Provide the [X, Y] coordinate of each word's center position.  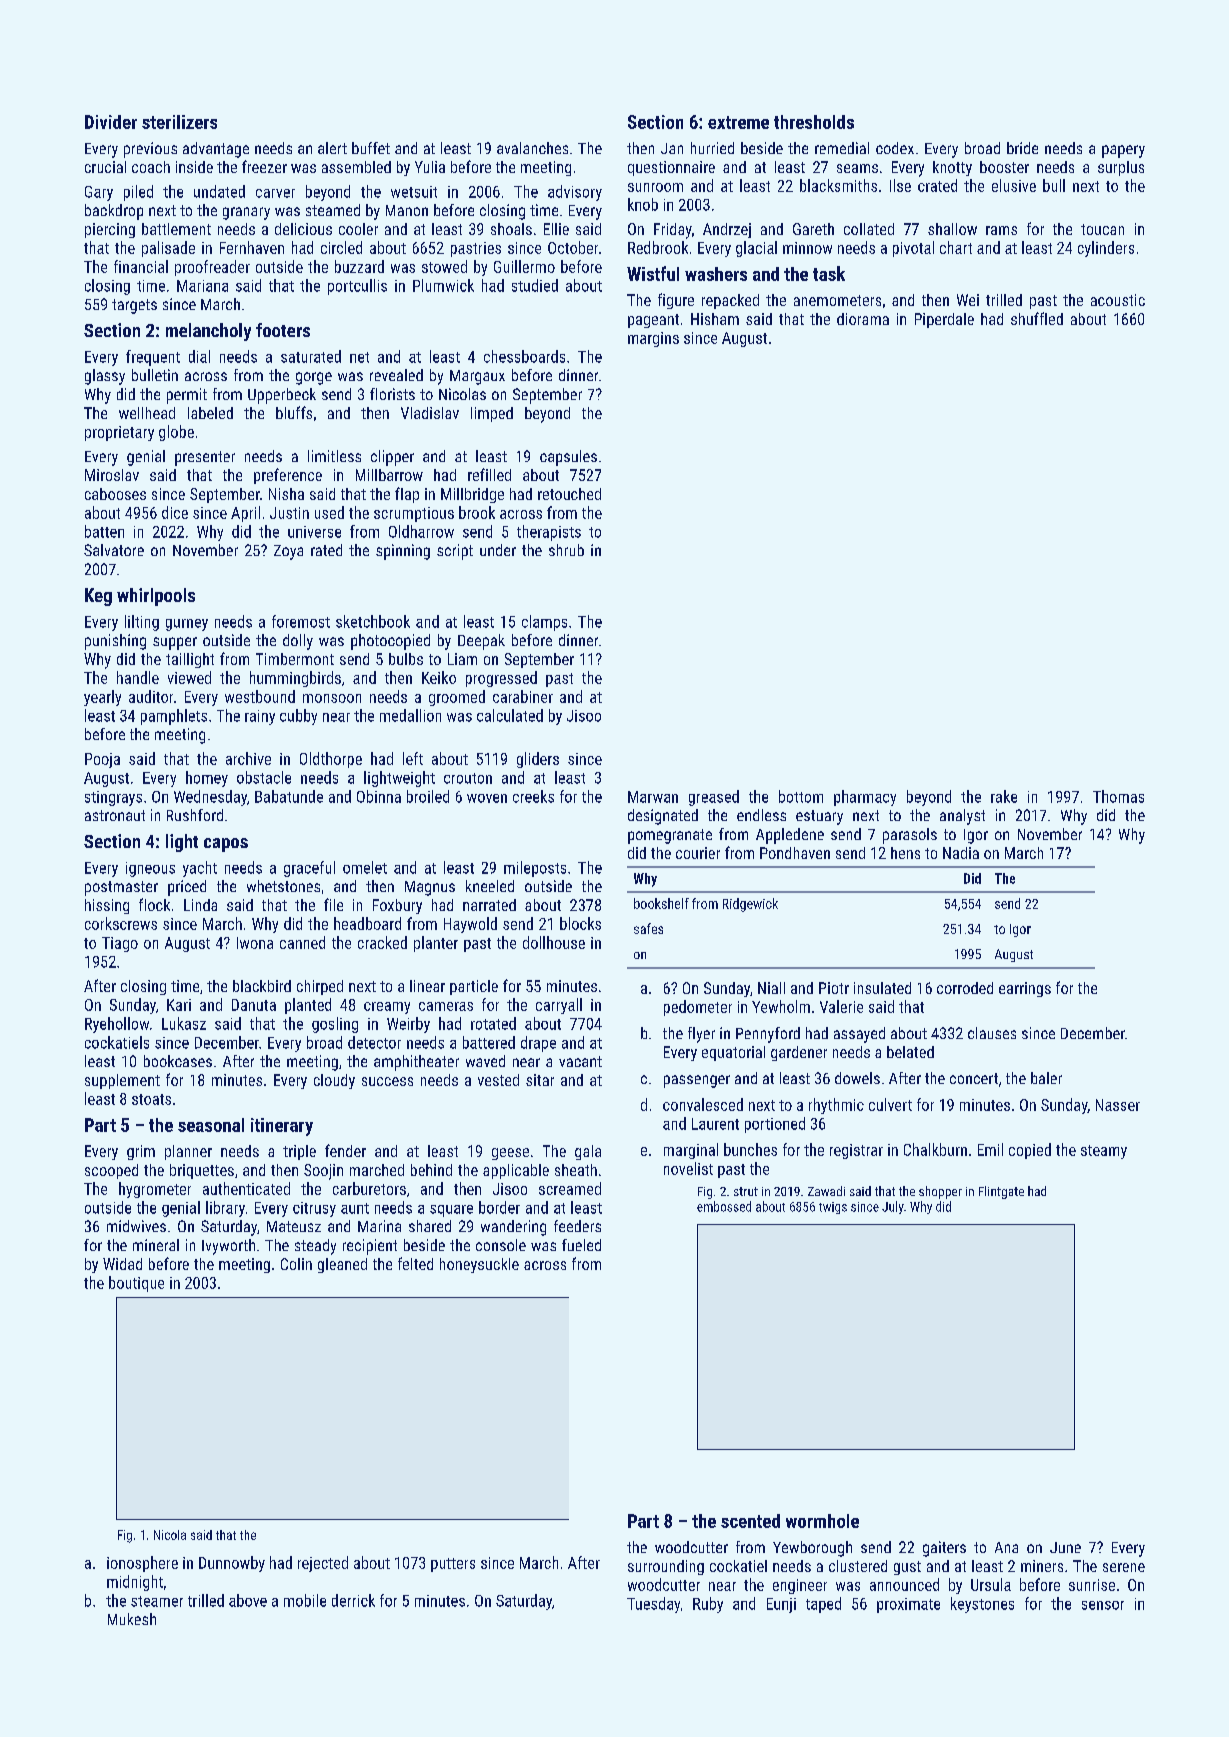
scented [750, 1521]
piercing [110, 230]
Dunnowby [232, 1564]
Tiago [120, 944]
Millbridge [472, 495]
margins [653, 339]
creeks [533, 796]
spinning [403, 552]
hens [905, 853]
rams [1001, 230]
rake [1004, 796]
